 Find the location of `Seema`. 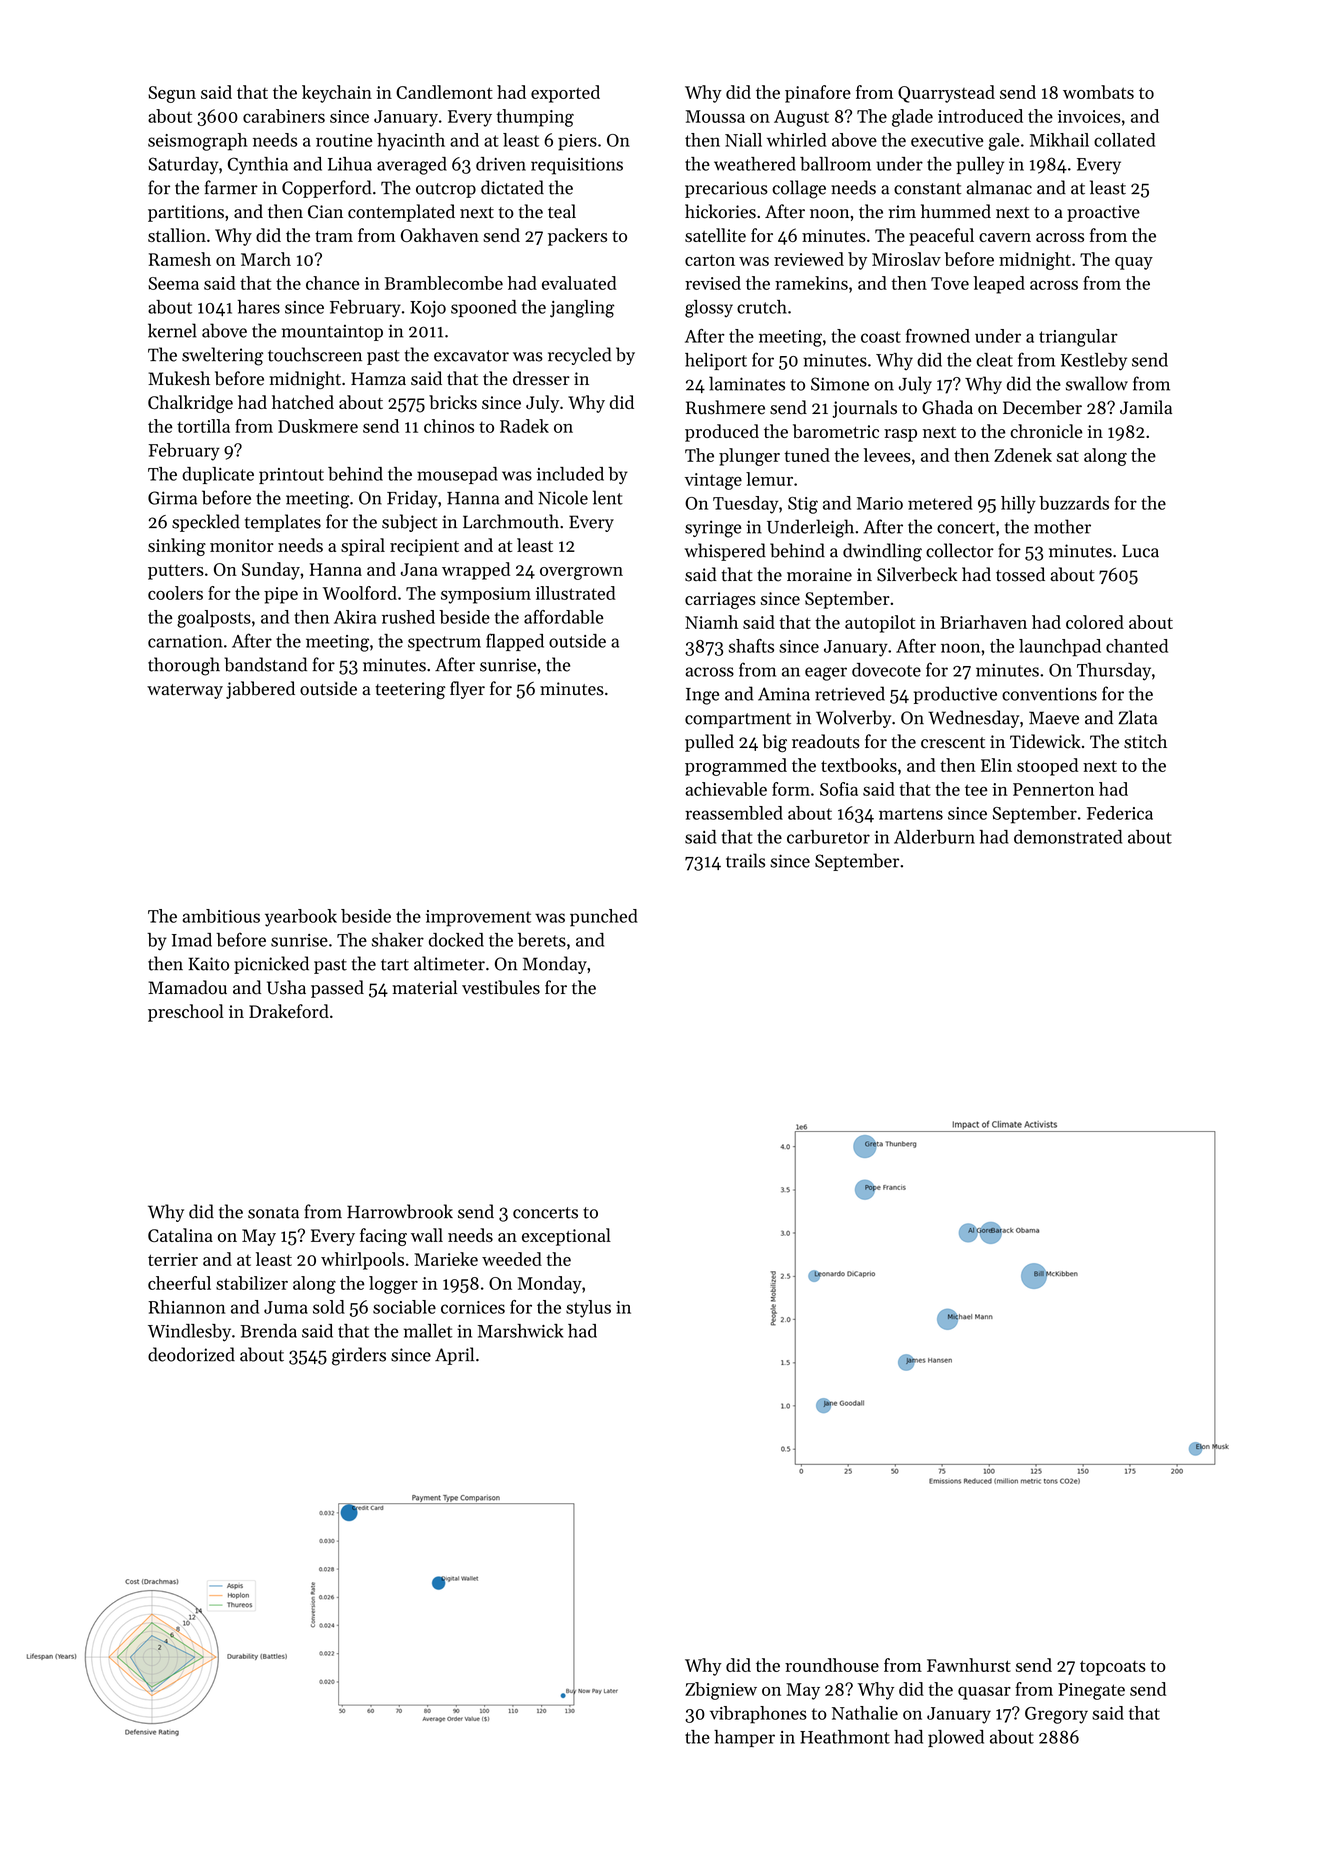

Seema is located at coordinates (173, 283).
